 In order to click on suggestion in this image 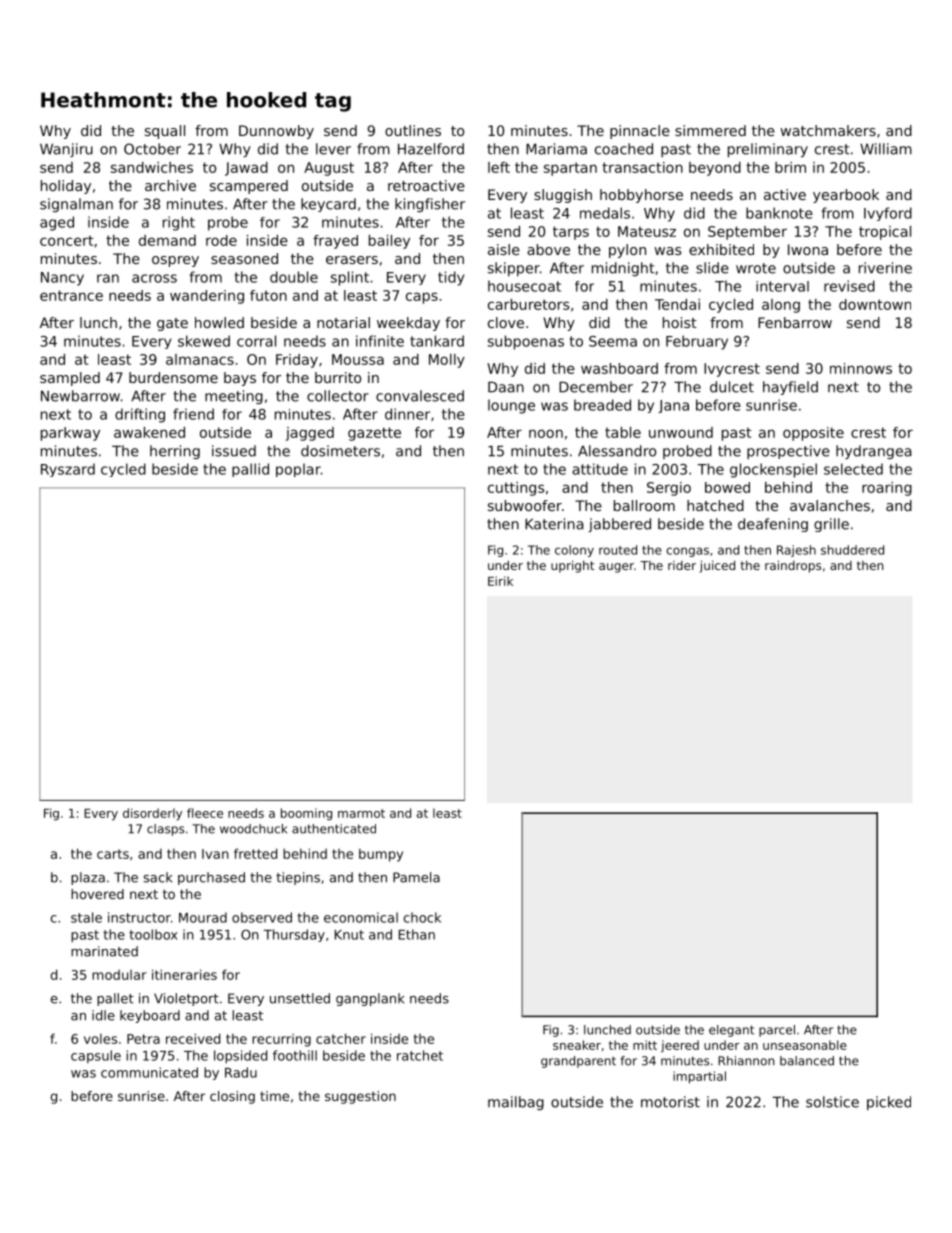, I will do `click(360, 1097)`.
